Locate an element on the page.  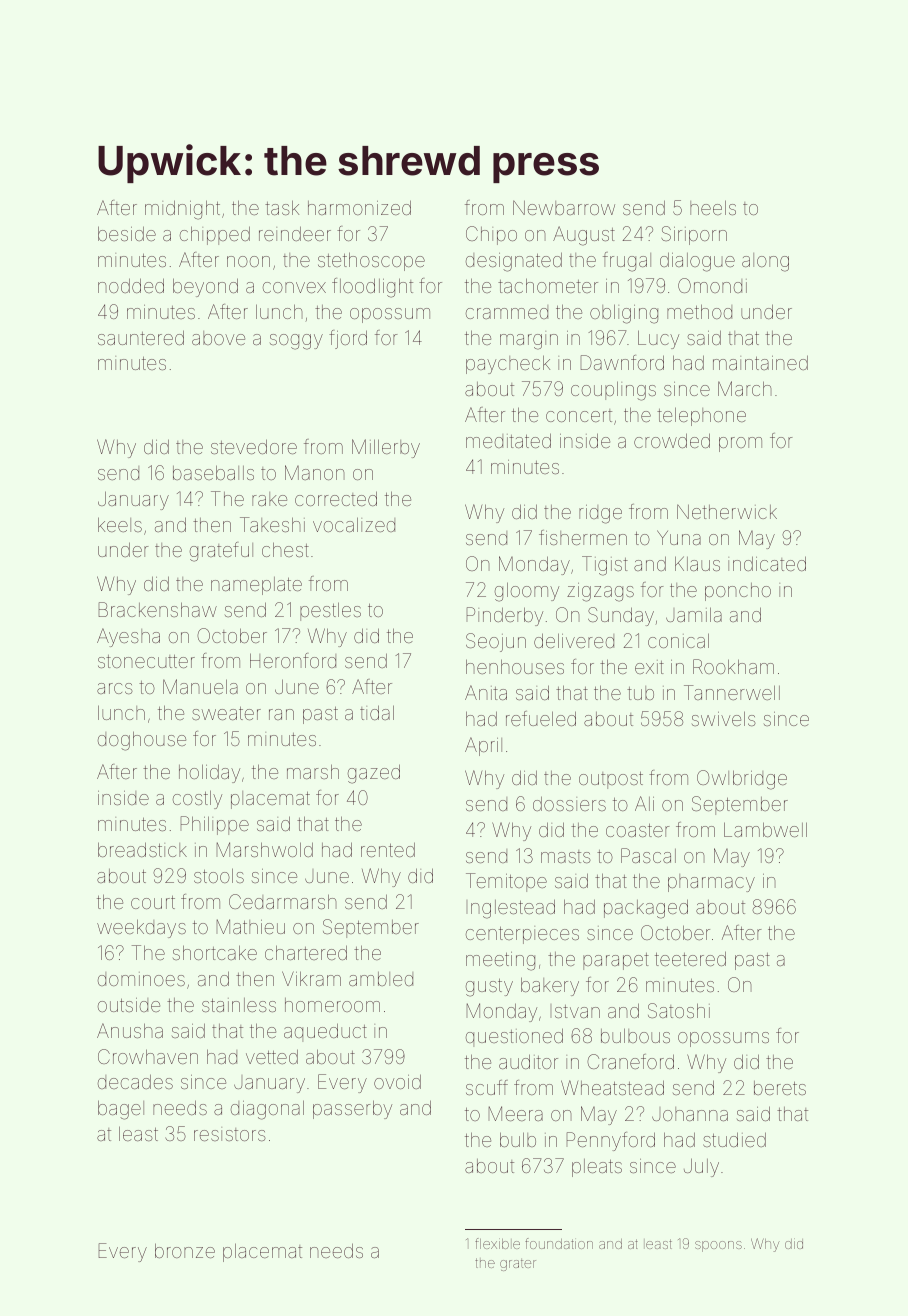
Seojun is located at coordinates (496, 642).
